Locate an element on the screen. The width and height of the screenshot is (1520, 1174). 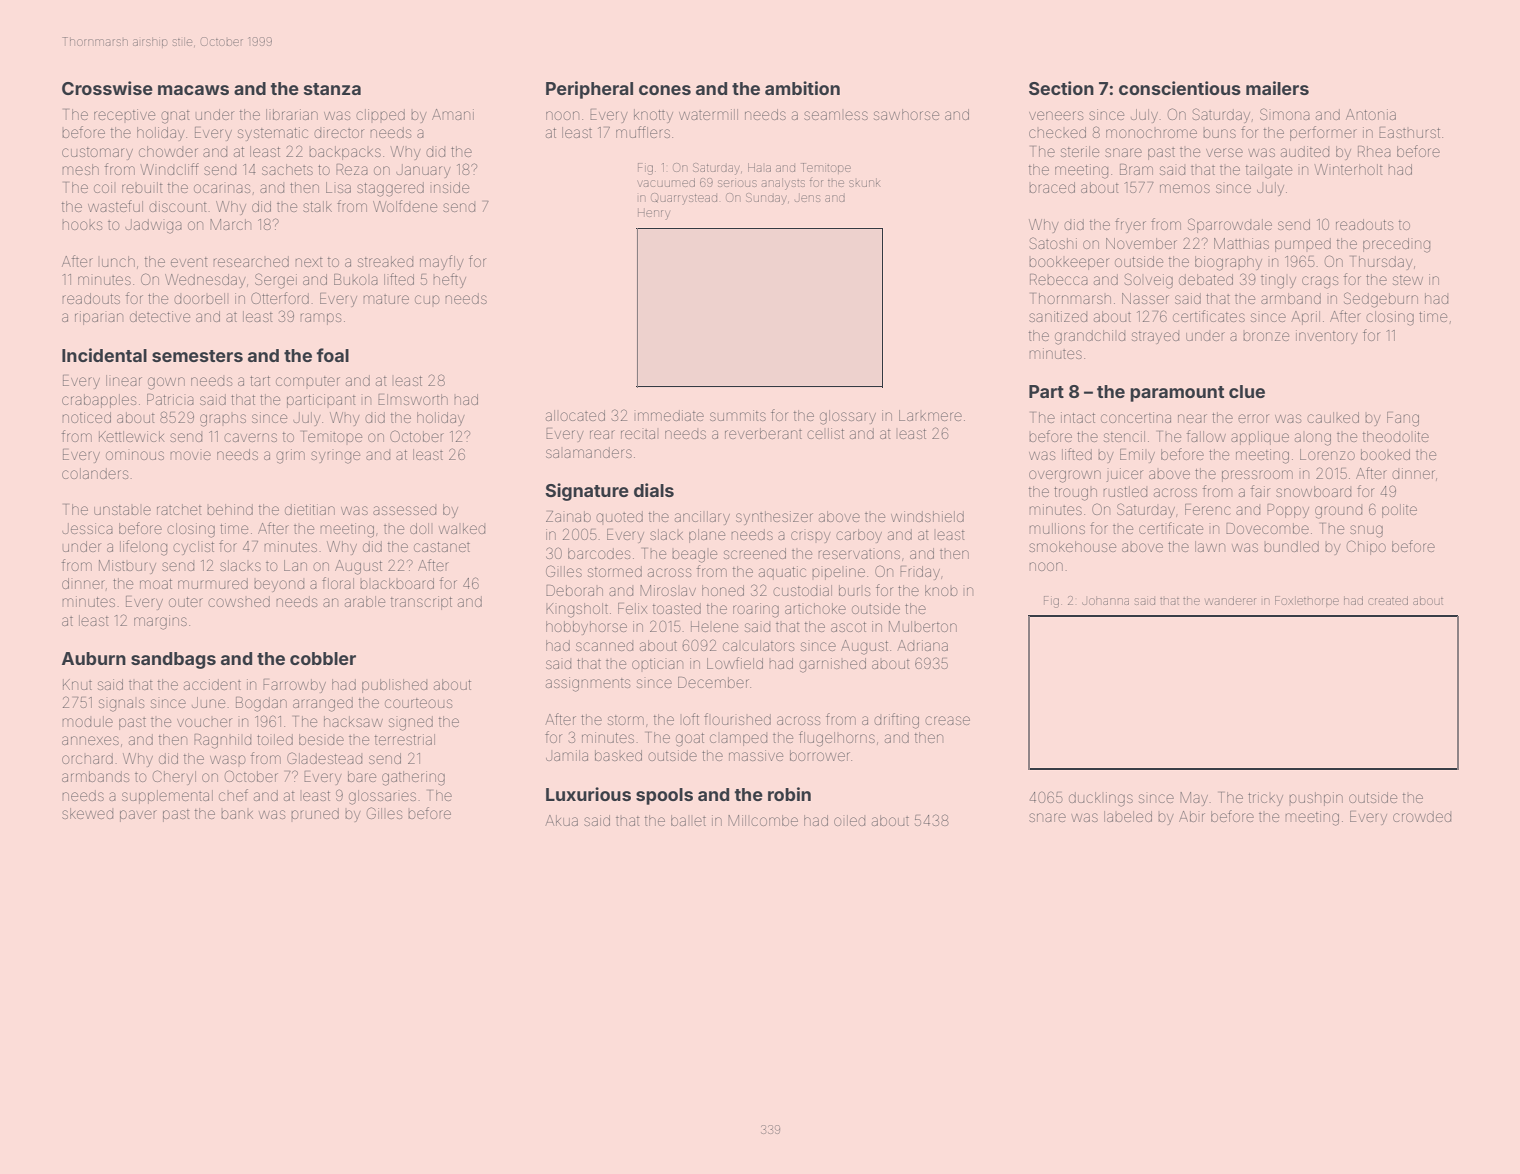
robin is located at coordinates (789, 794).
